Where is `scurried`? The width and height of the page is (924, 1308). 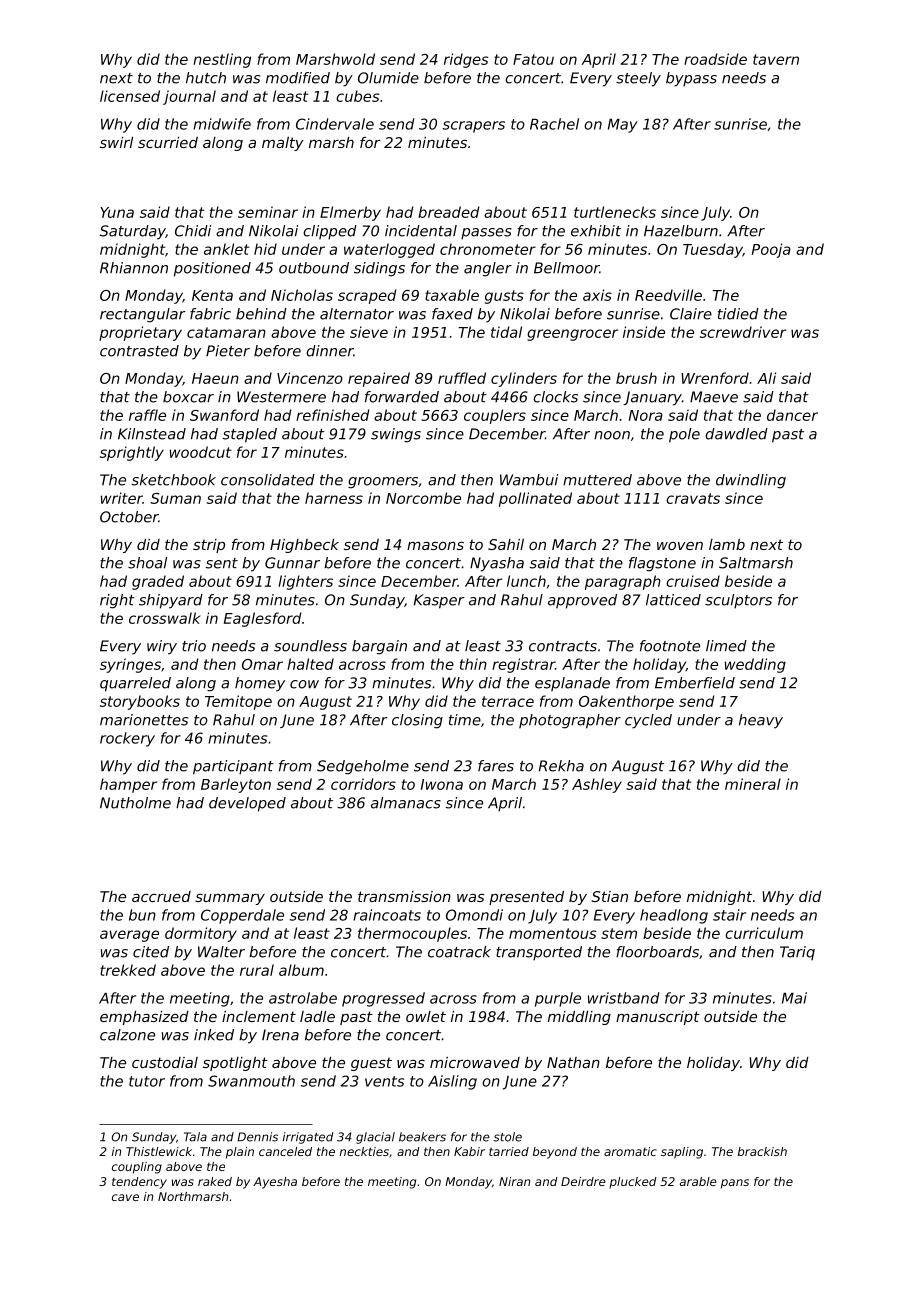 scurried is located at coordinates (168, 142).
